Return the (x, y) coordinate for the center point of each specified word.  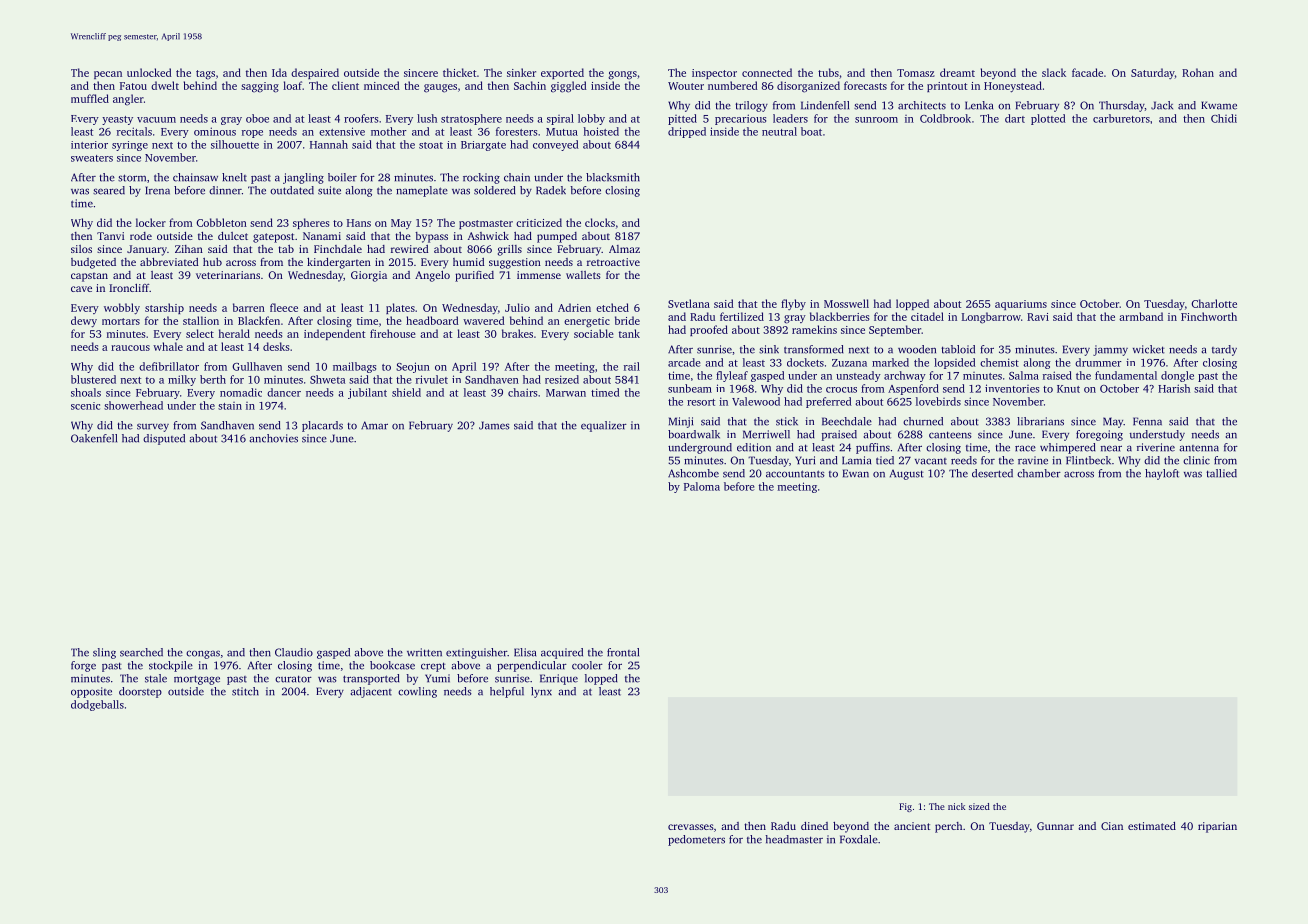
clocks (600, 222)
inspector (714, 74)
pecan (108, 75)
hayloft (1162, 474)
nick (956, 806)
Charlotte (1214, 303)
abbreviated (169, 262)
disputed (164, 439)
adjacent (371, 692)
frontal (623, 652)
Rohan (1198, 72)
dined (814, 826)
